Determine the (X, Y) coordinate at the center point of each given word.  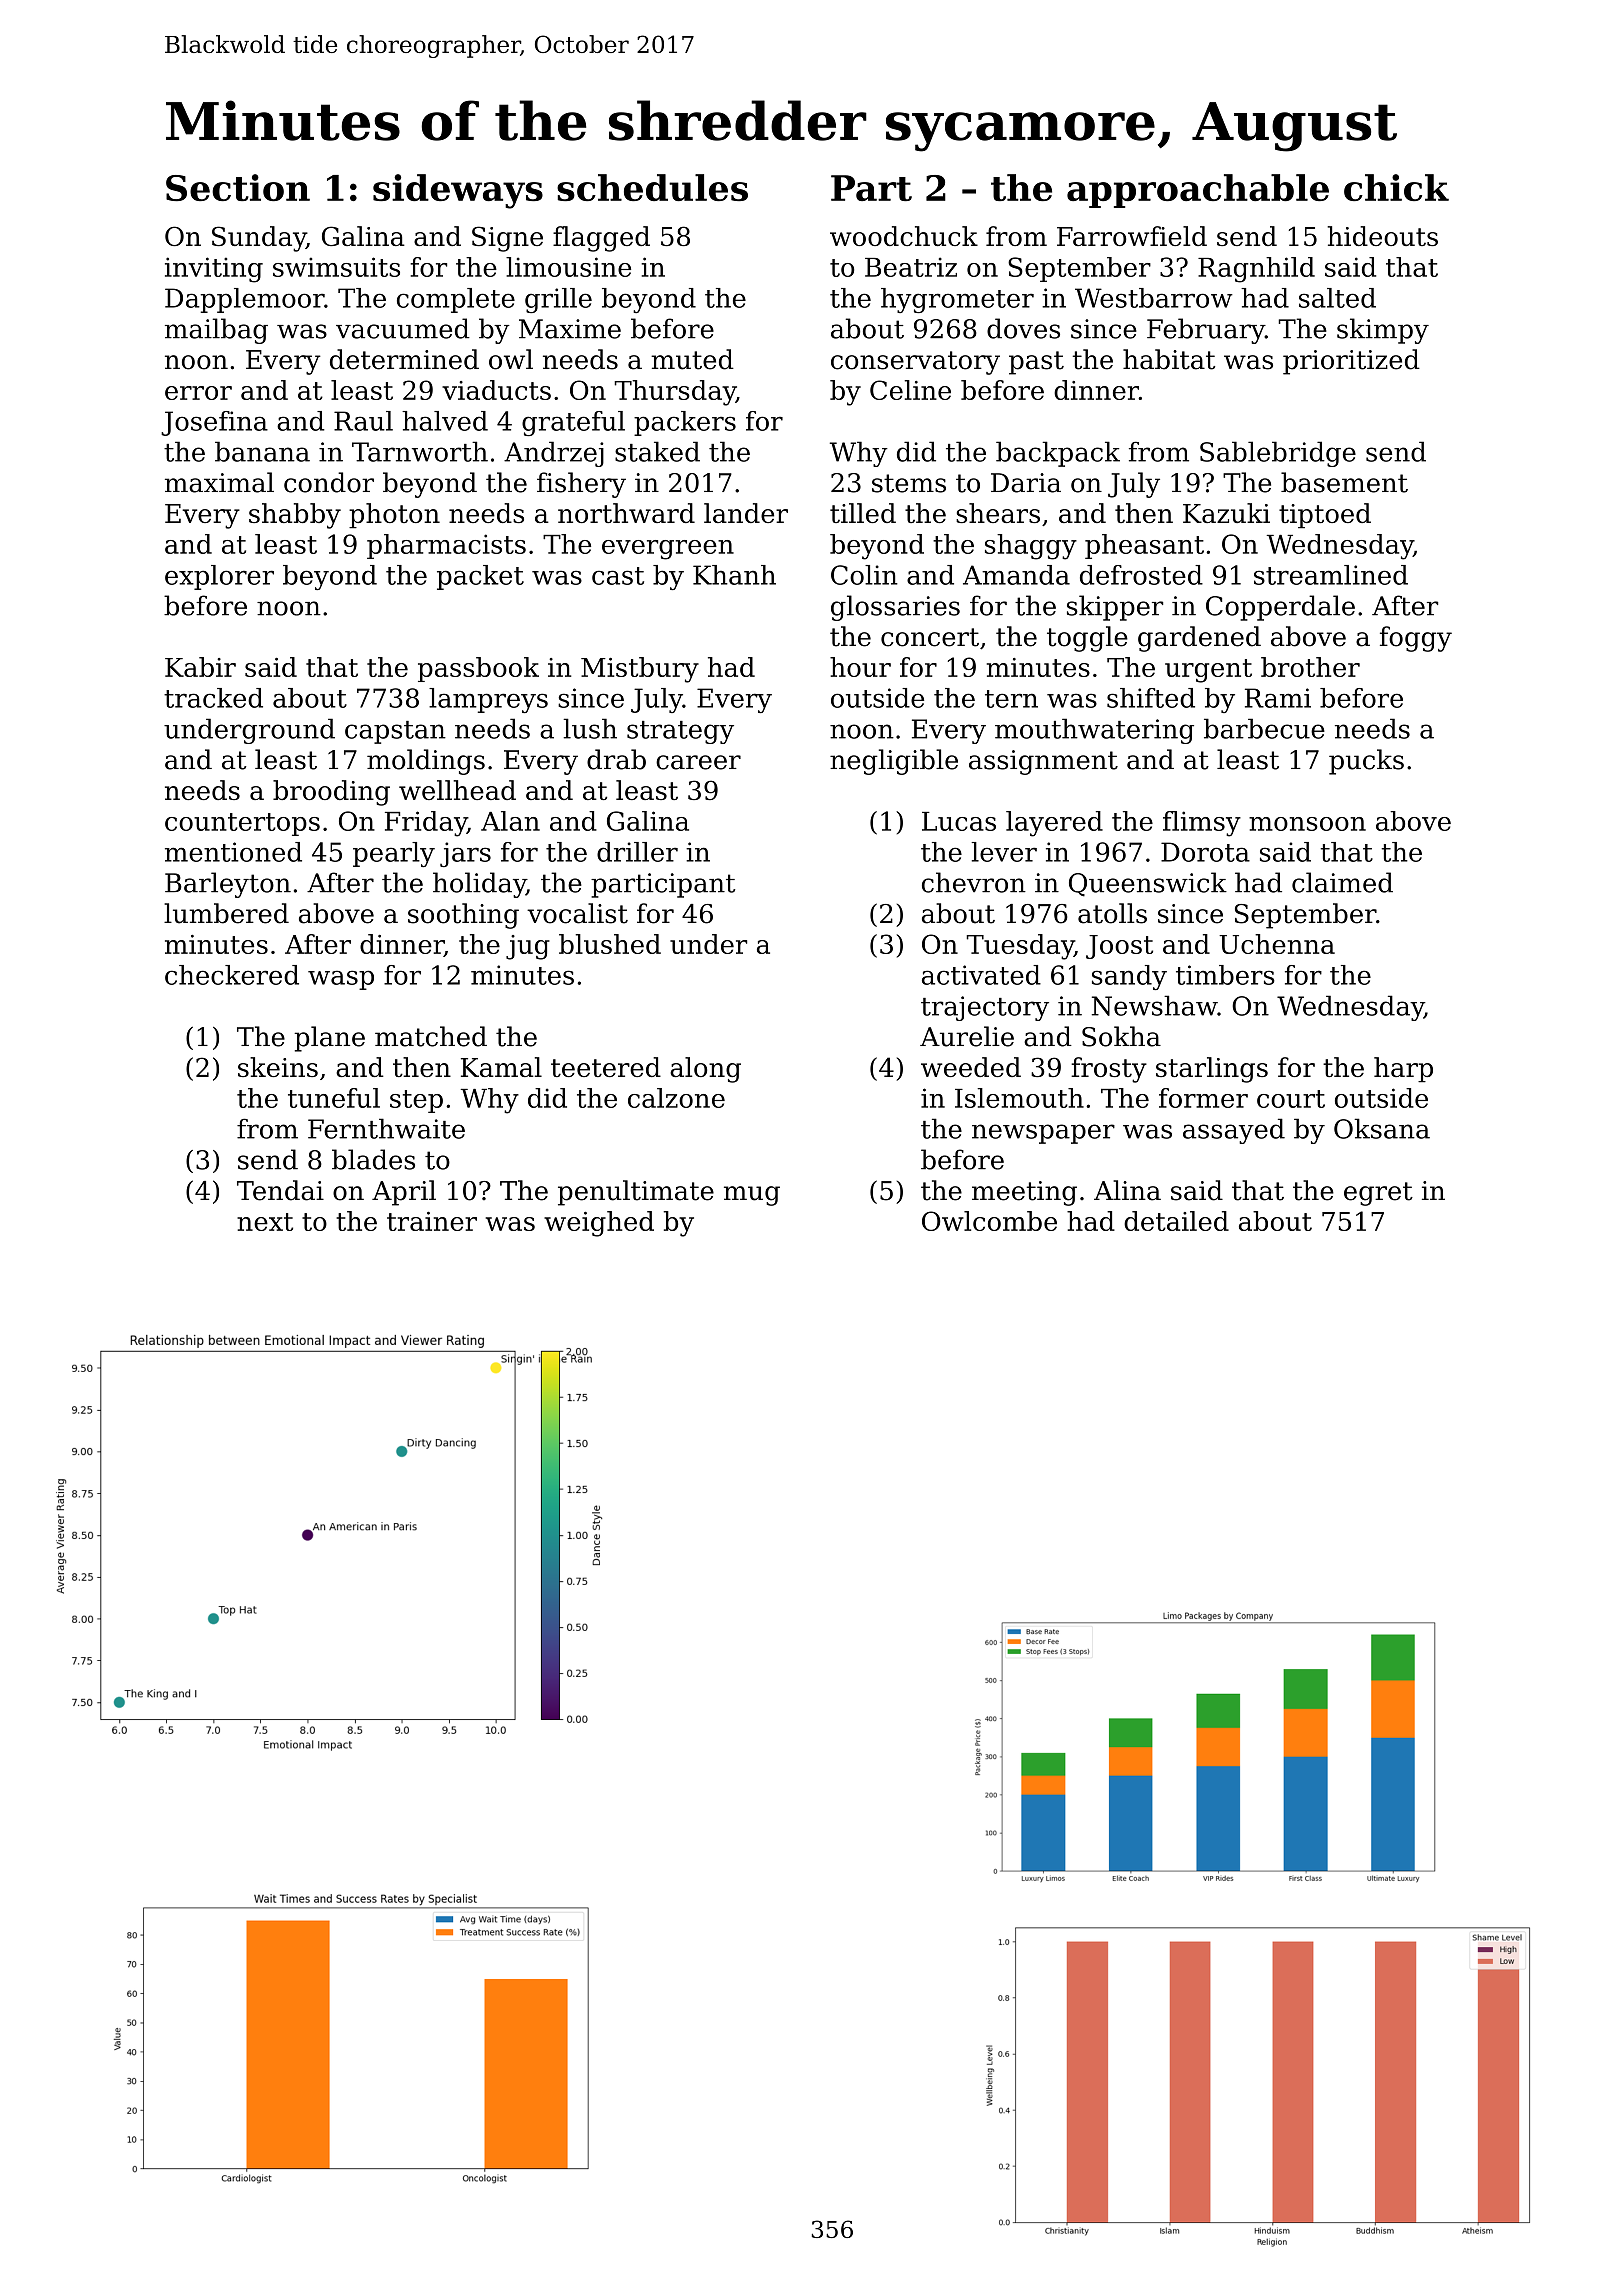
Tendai (280, 1190)
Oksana (1382, 1128)
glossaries (895, 608)
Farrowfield (1132, 236)
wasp (341, 980)
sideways (458, 191)
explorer (219, 577)
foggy (1416, 639)
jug (528, 947)
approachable (1198, 191)
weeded (971, 1067)
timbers (1225, 975)
